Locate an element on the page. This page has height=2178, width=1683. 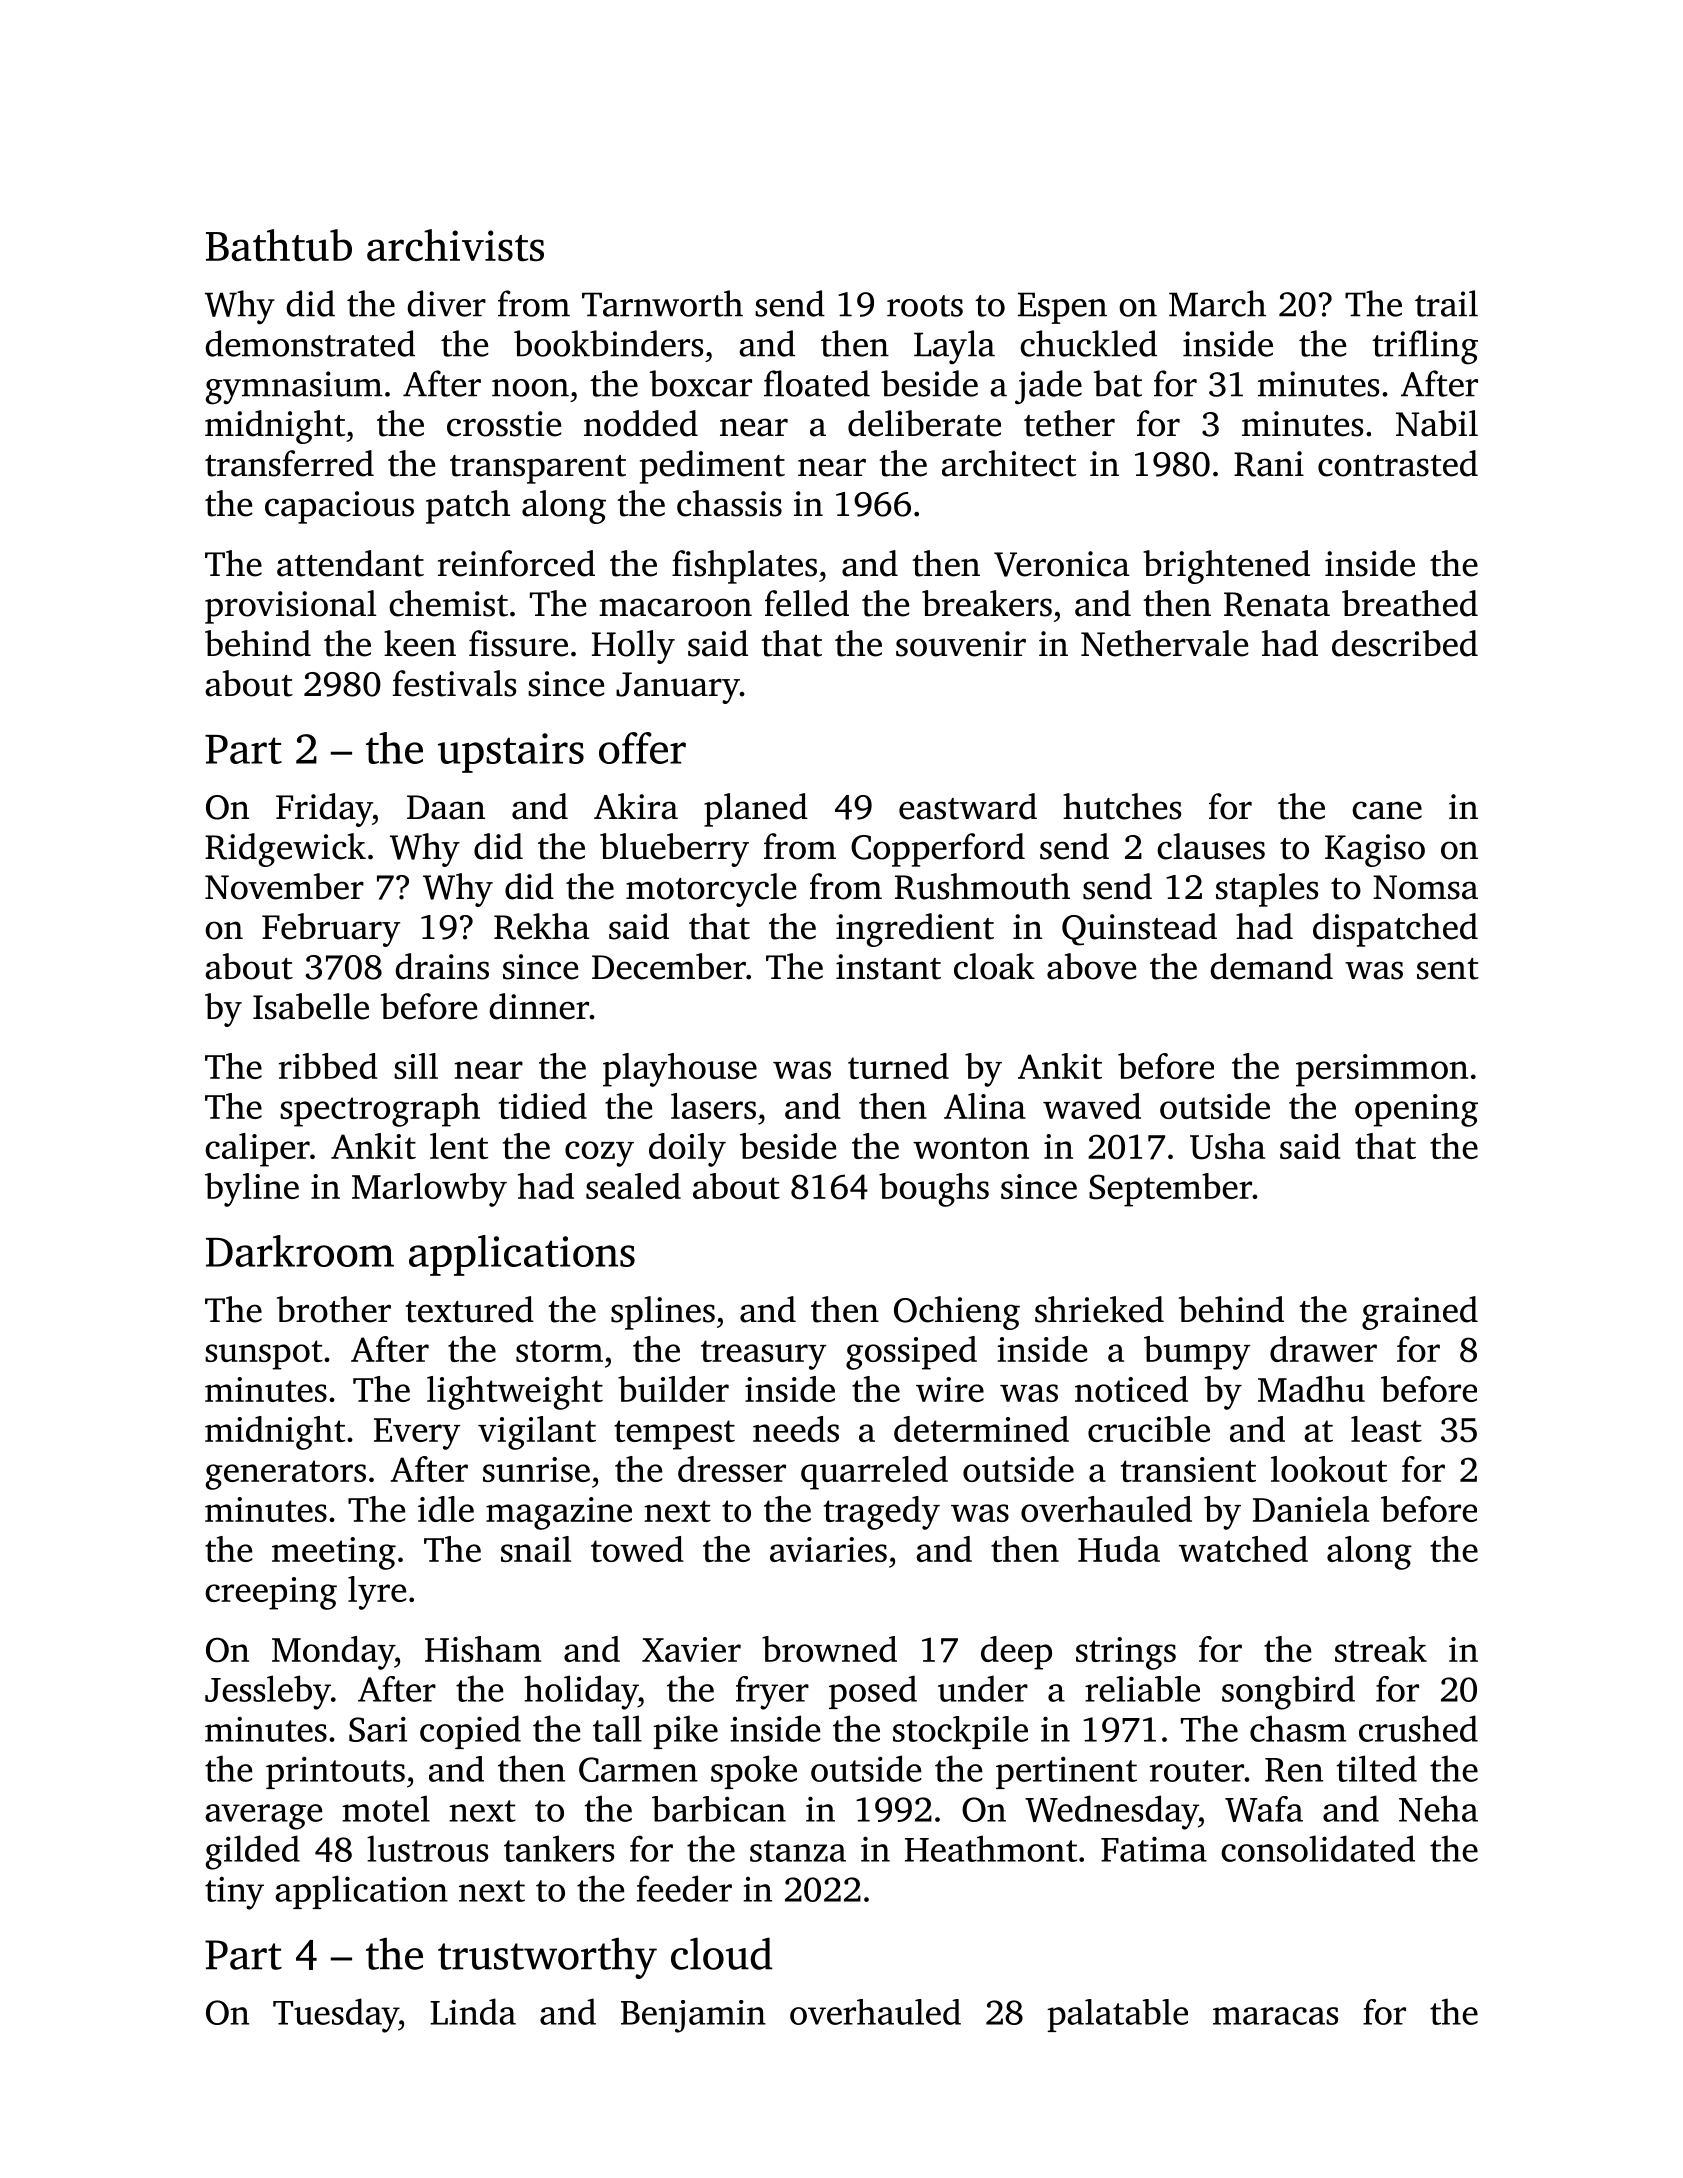
demonstrated is located at coordinates (310, 343).
